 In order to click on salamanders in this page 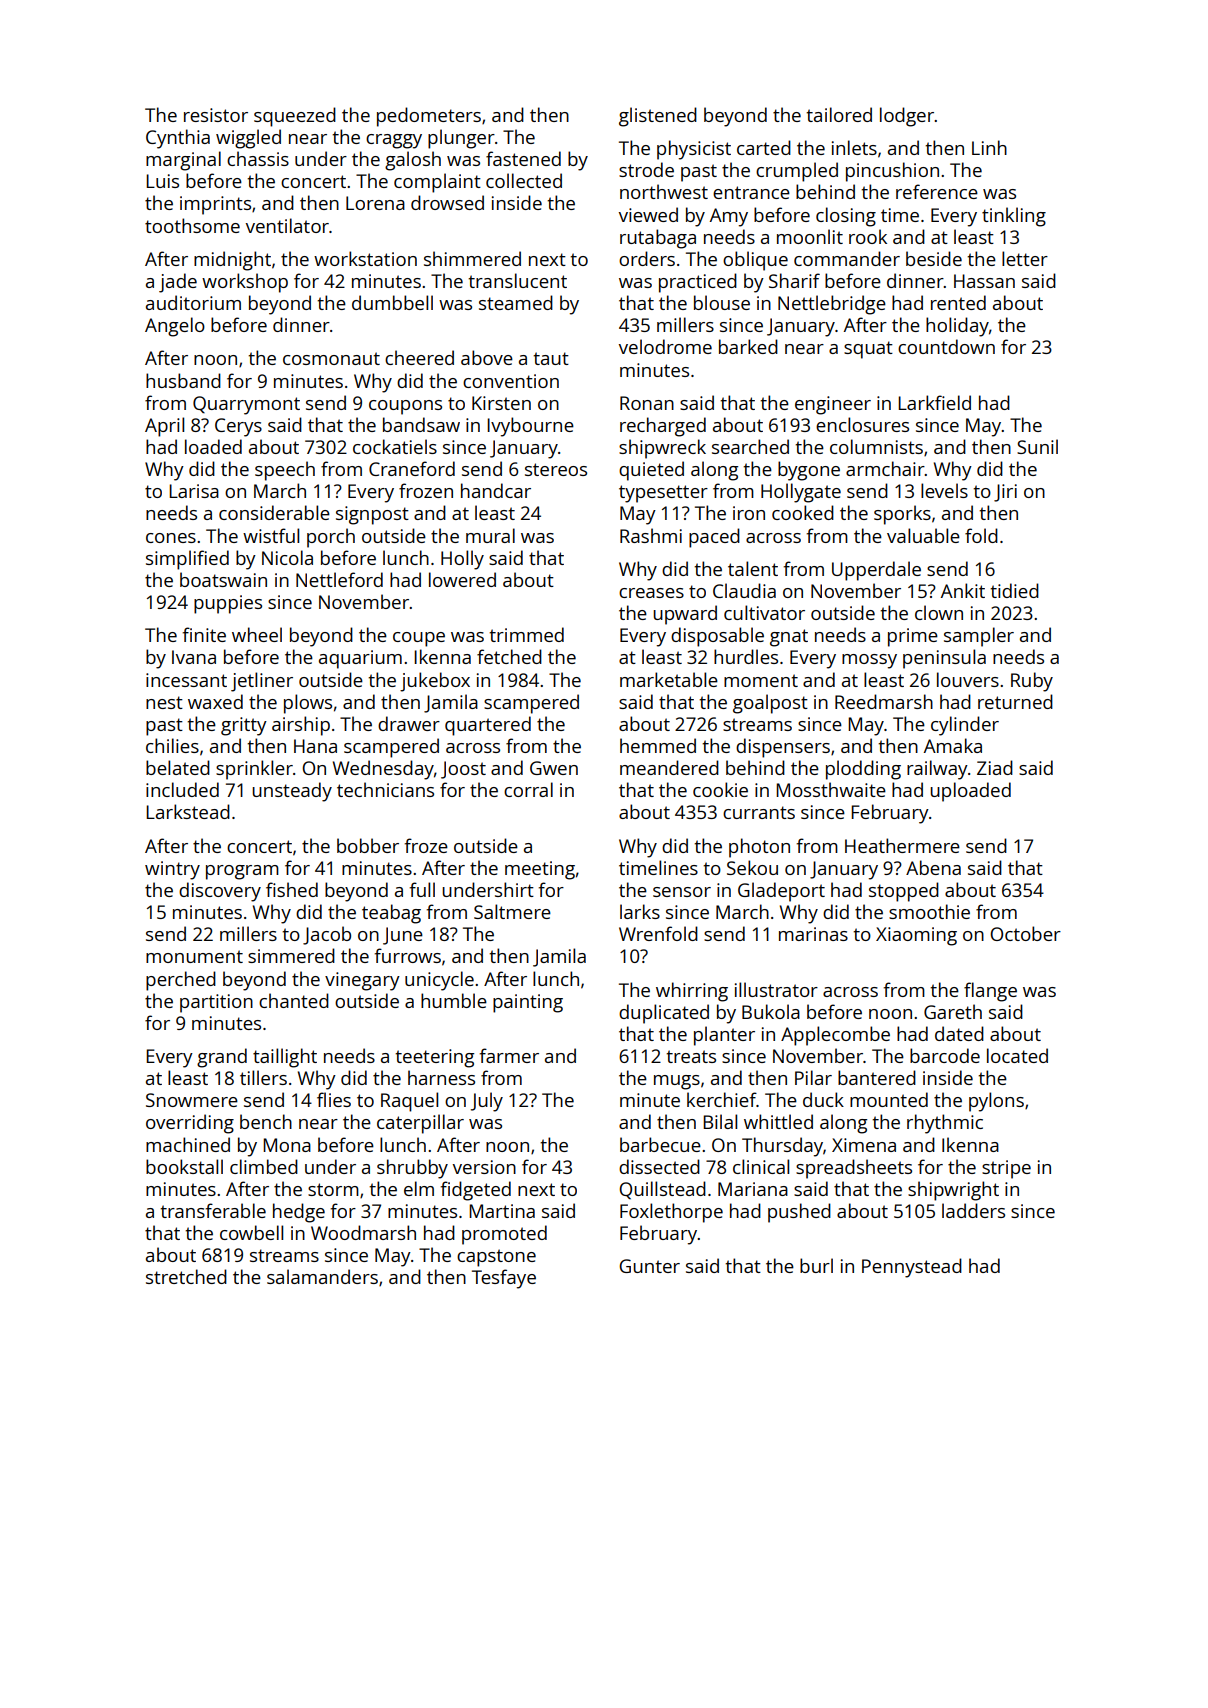, I will do `click(322, 1276)`.
